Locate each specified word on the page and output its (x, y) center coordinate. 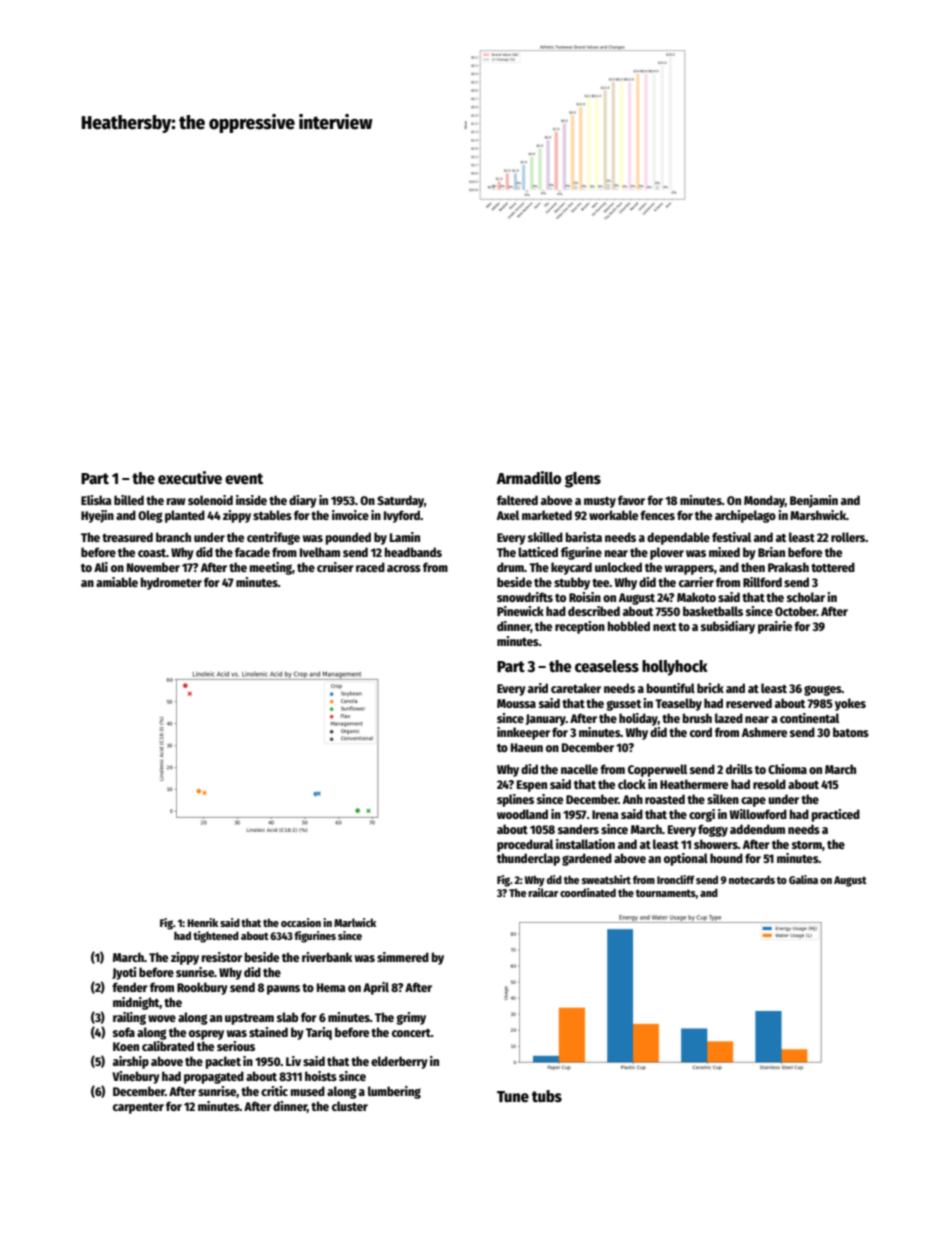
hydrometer (171, 583)
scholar (806, 597)
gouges (823, 690)
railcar (543, 892)
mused (308, 1091)
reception (580, 627)
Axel (508, 515)
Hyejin (97, 516)
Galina (803, 879)
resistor (222, 957)
